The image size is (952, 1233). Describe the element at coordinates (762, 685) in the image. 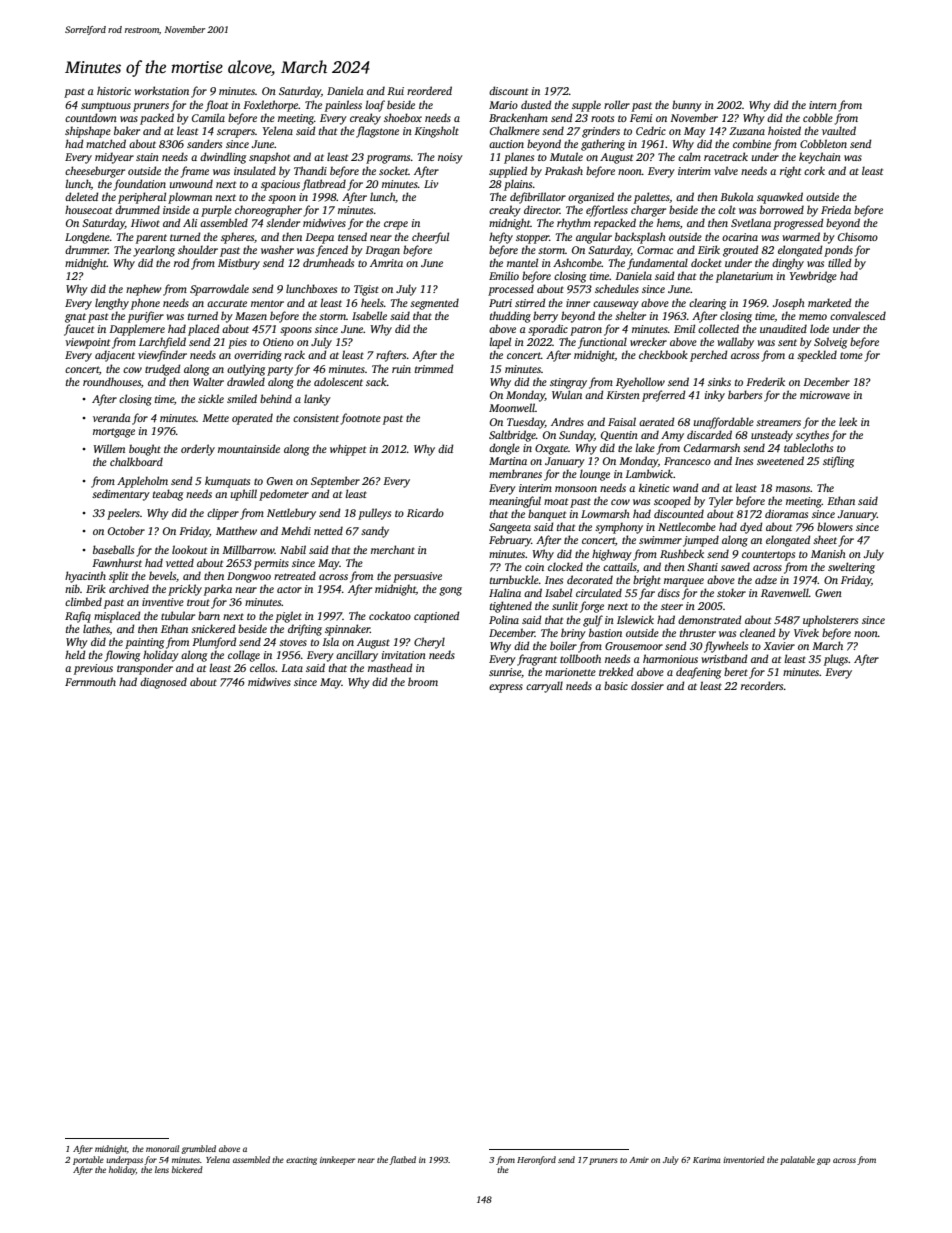

I see `recorders` at that location.
